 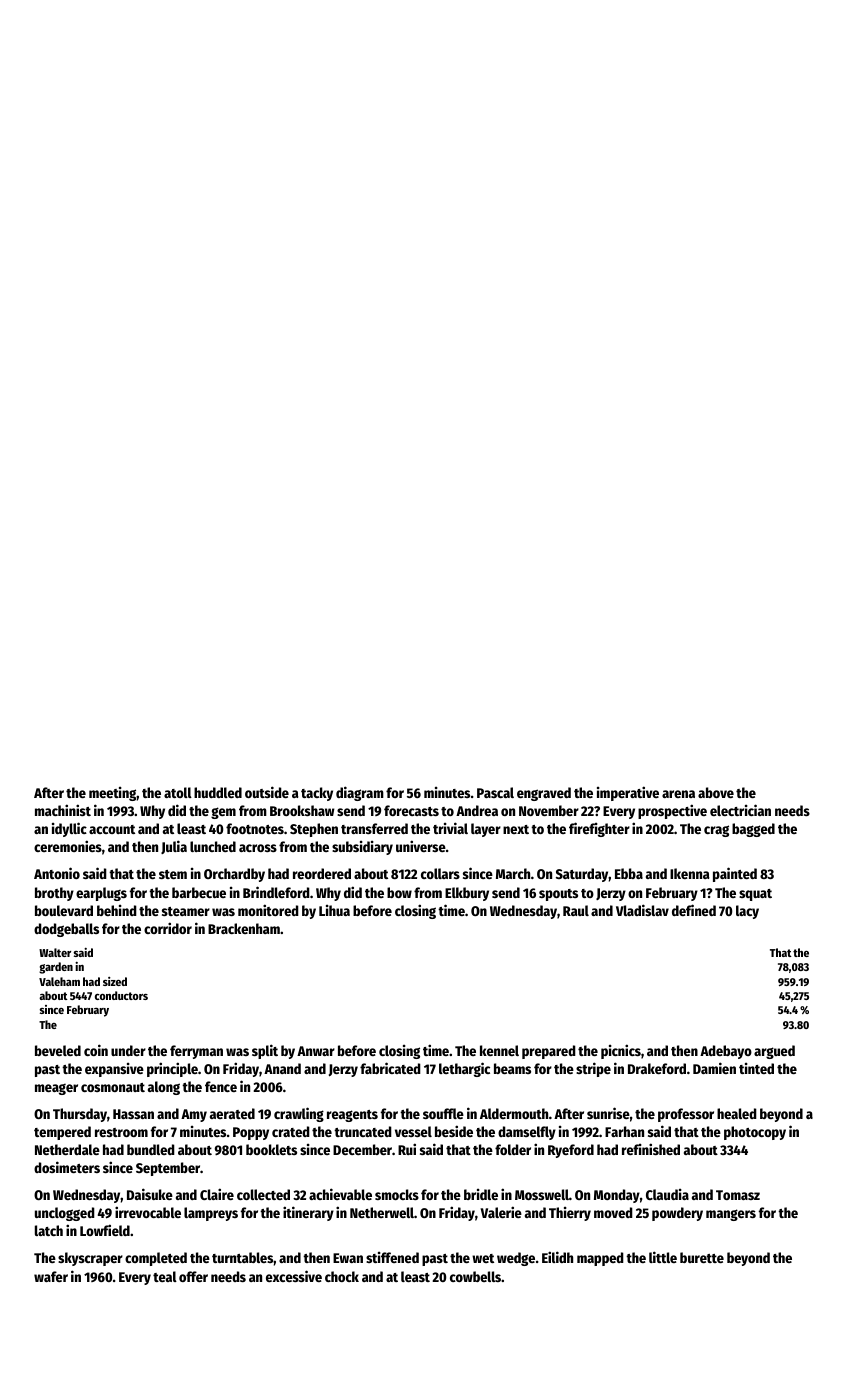 I want to click on mangers, so click(x=731, y=1215).
